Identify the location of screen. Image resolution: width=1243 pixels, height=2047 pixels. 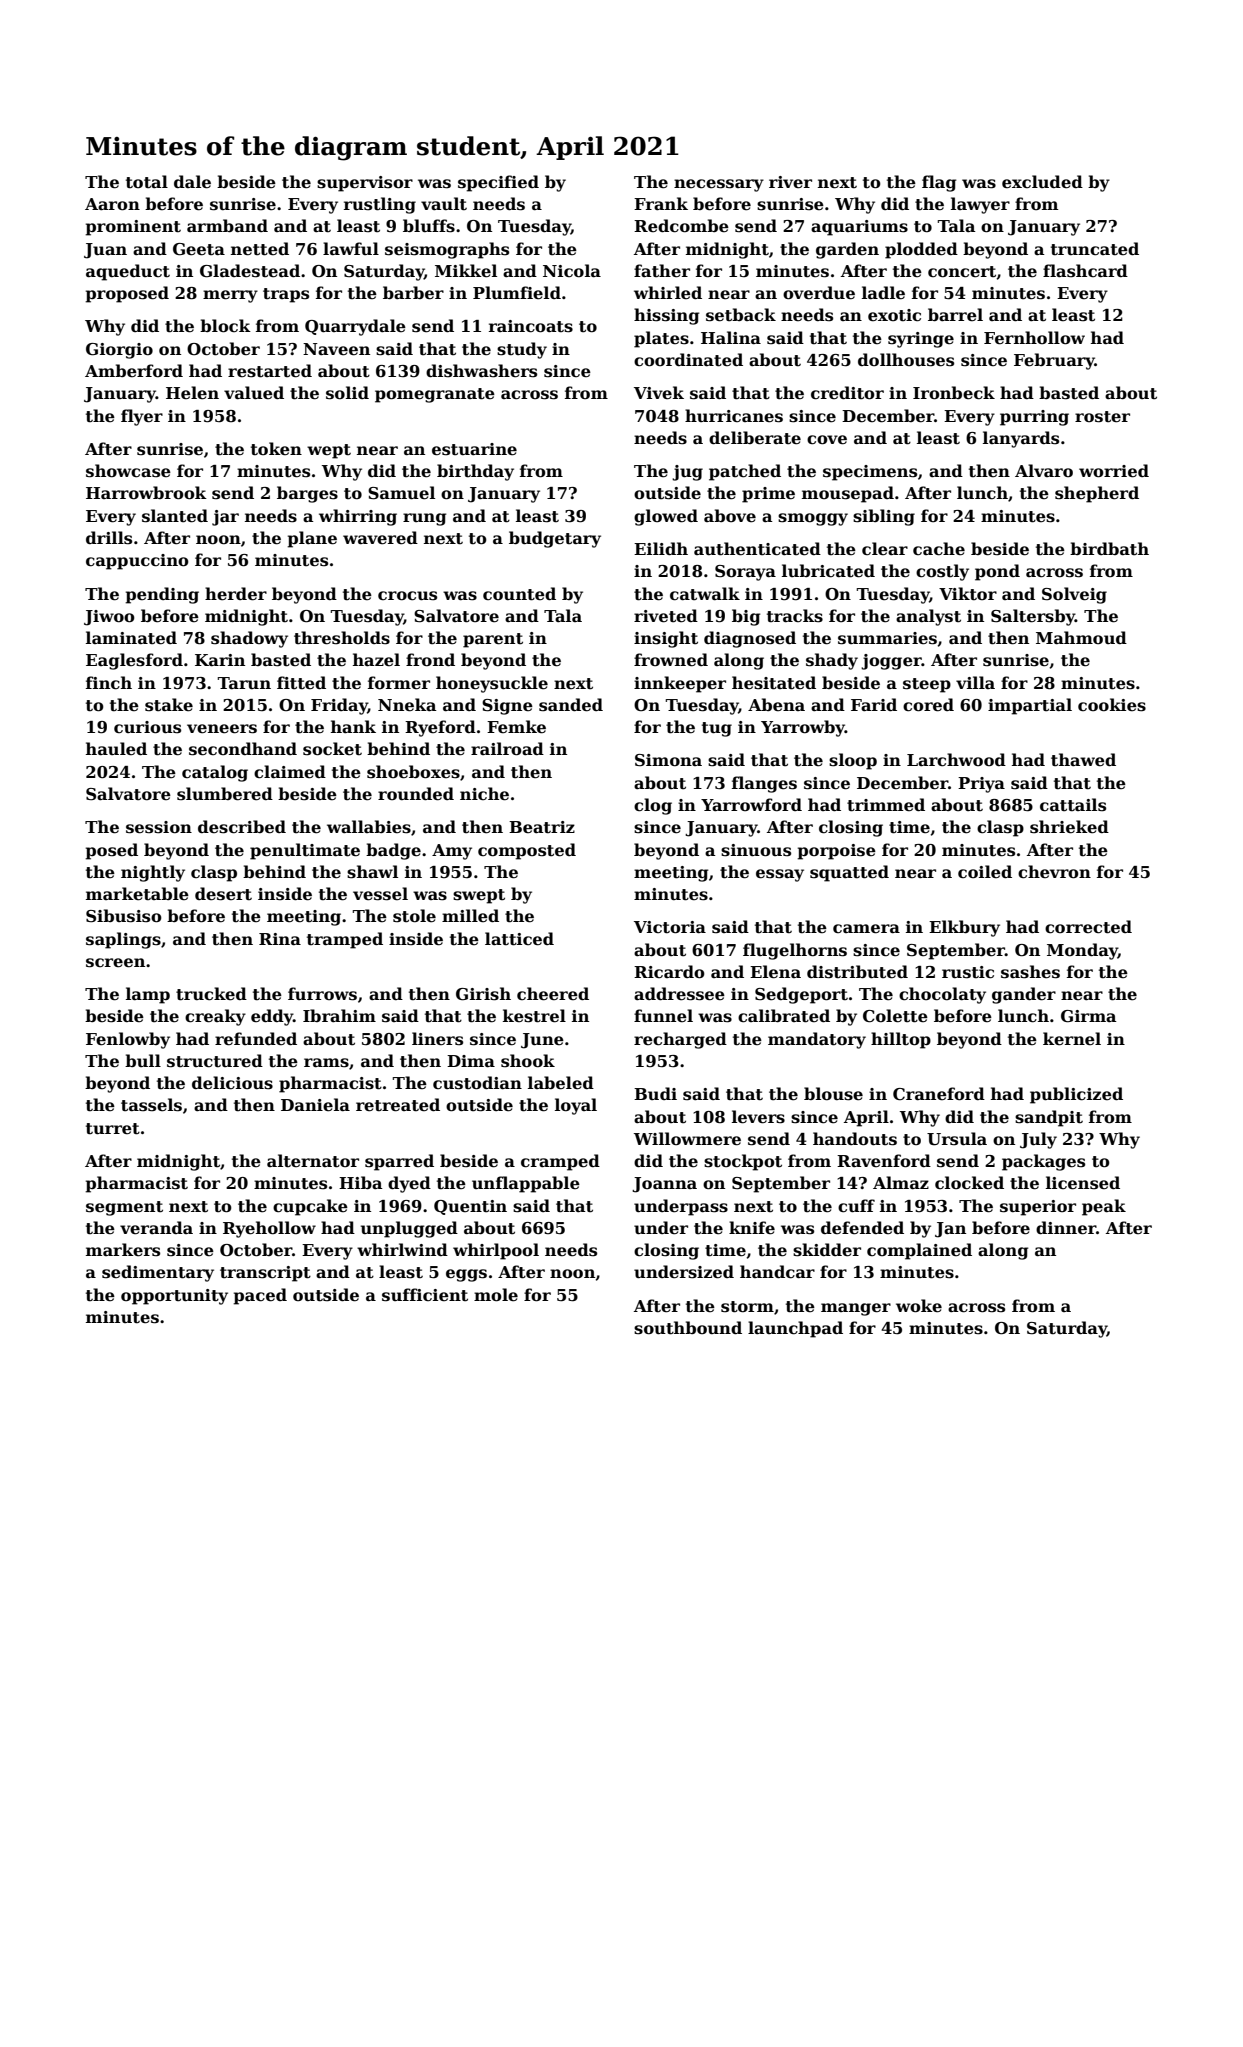
(115, 963).
